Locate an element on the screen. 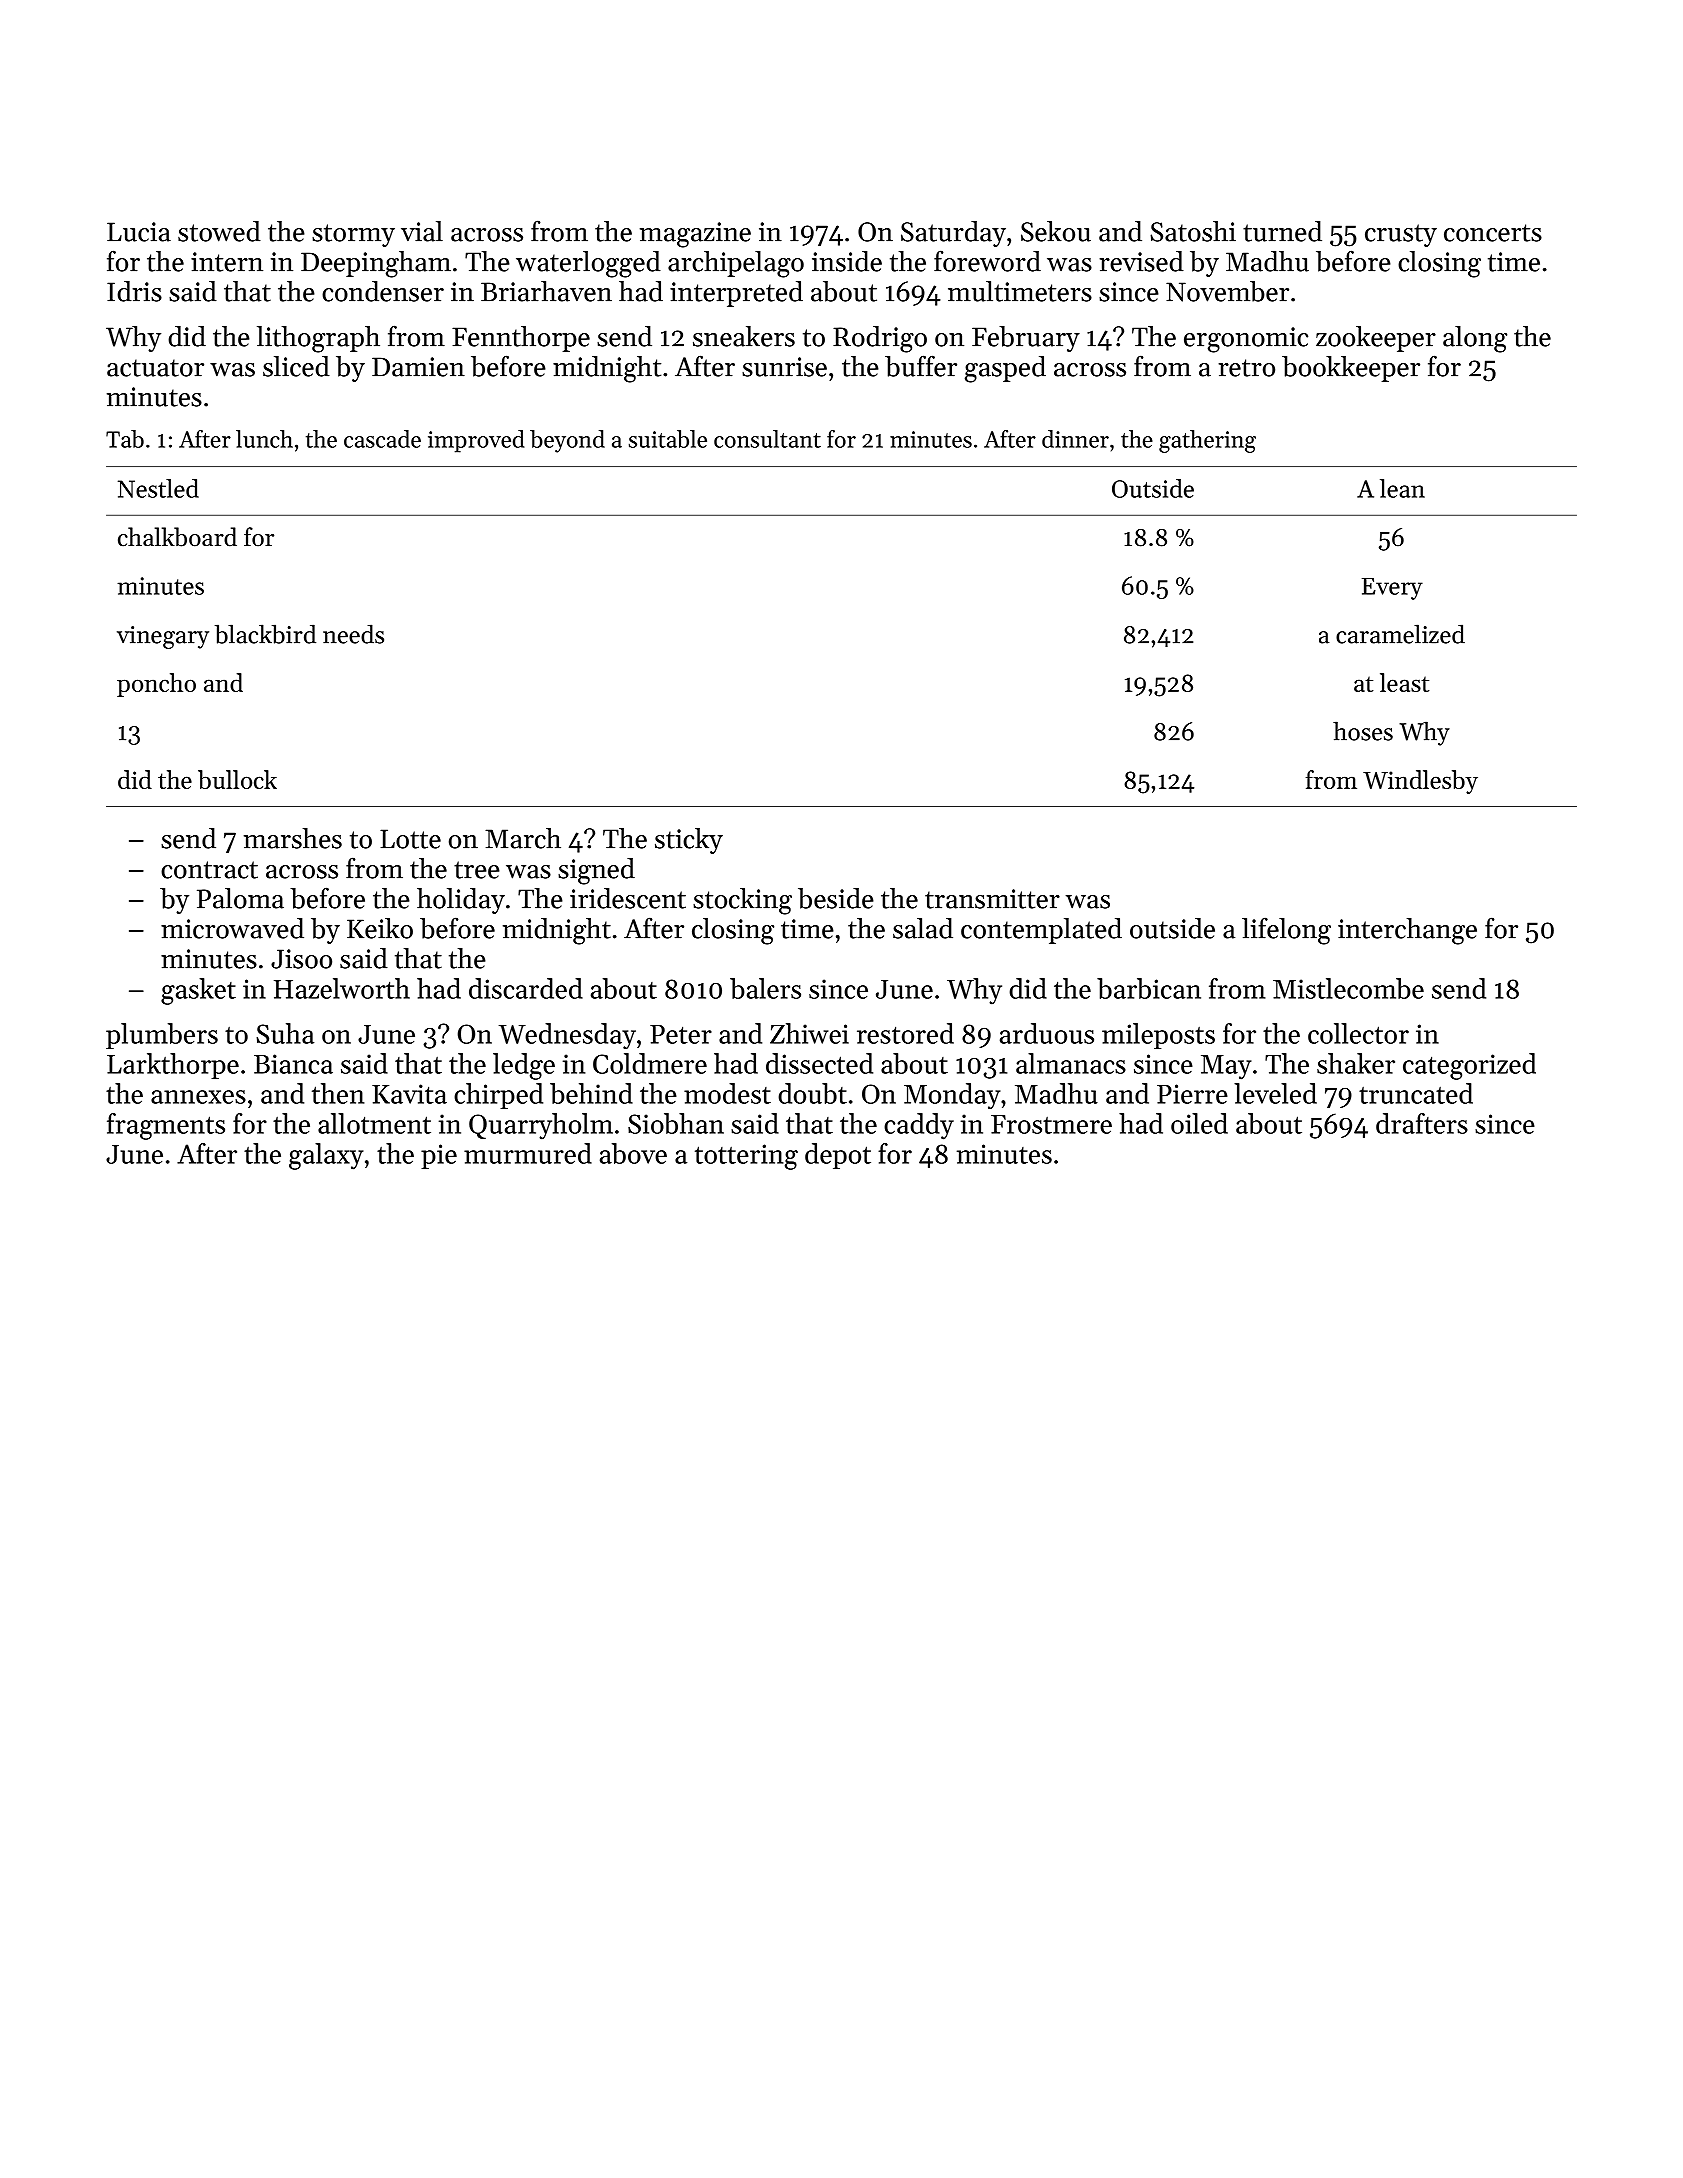 This screenshot has width=1683, height=2178. hoses is located at coordinates (1363, 731).
